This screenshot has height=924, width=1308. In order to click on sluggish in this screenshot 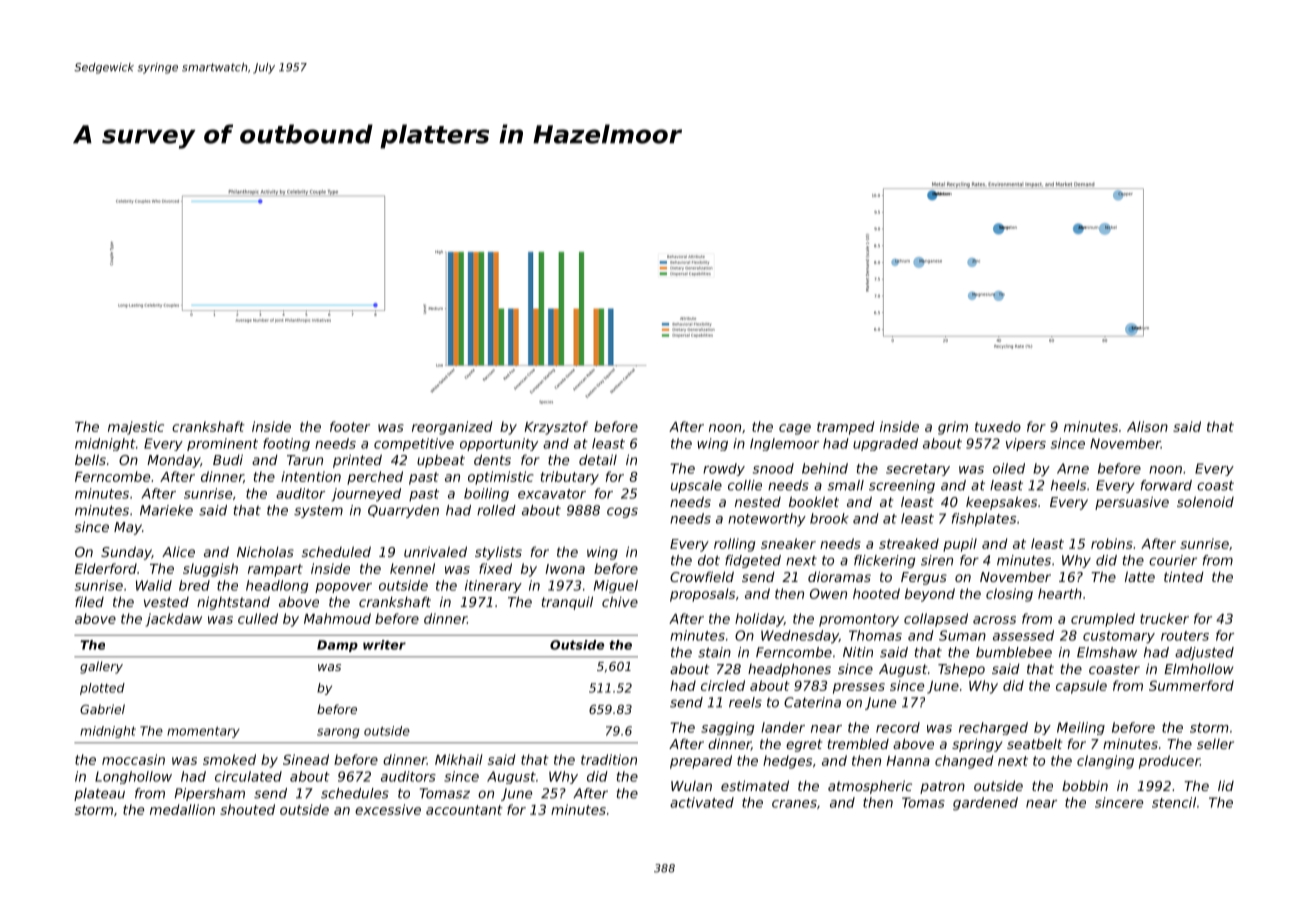, I will do `click(210, 570)`.
